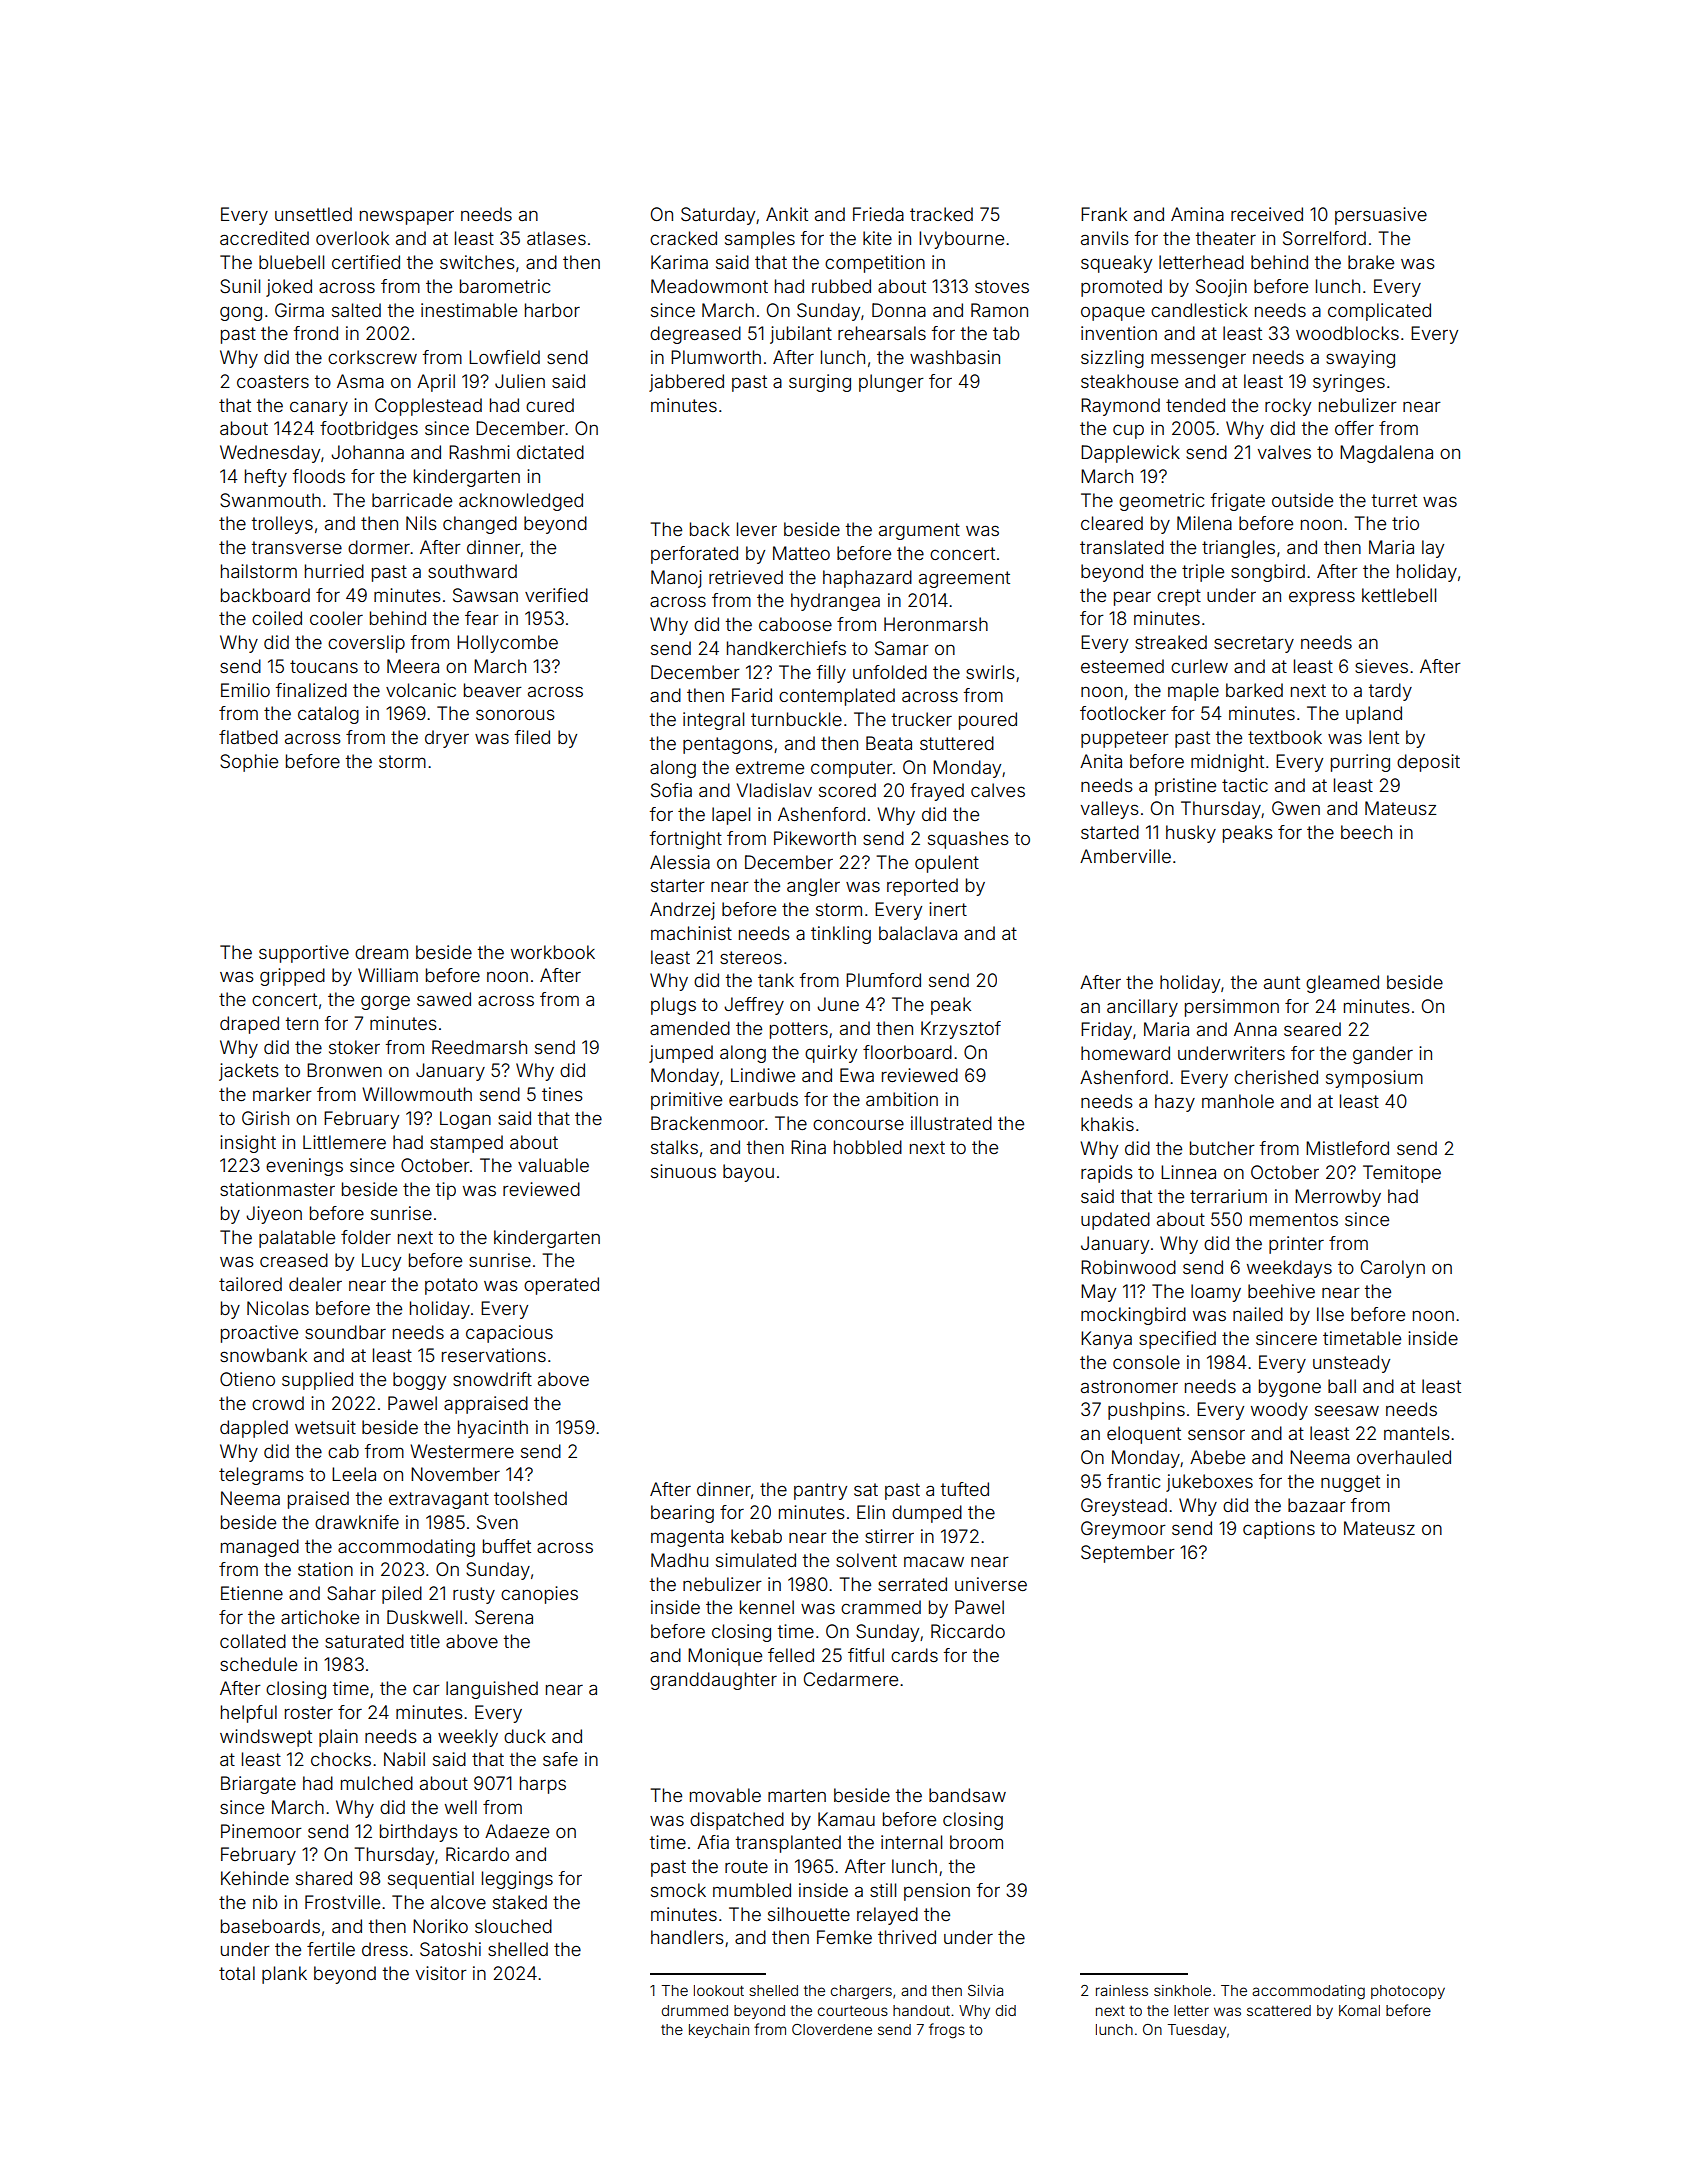 The width and height of the image is (1683, 2178). What do you see at coordinates (1294, 1219) in the image?
I see `mementos` at bounding box center [1294, 1219].
